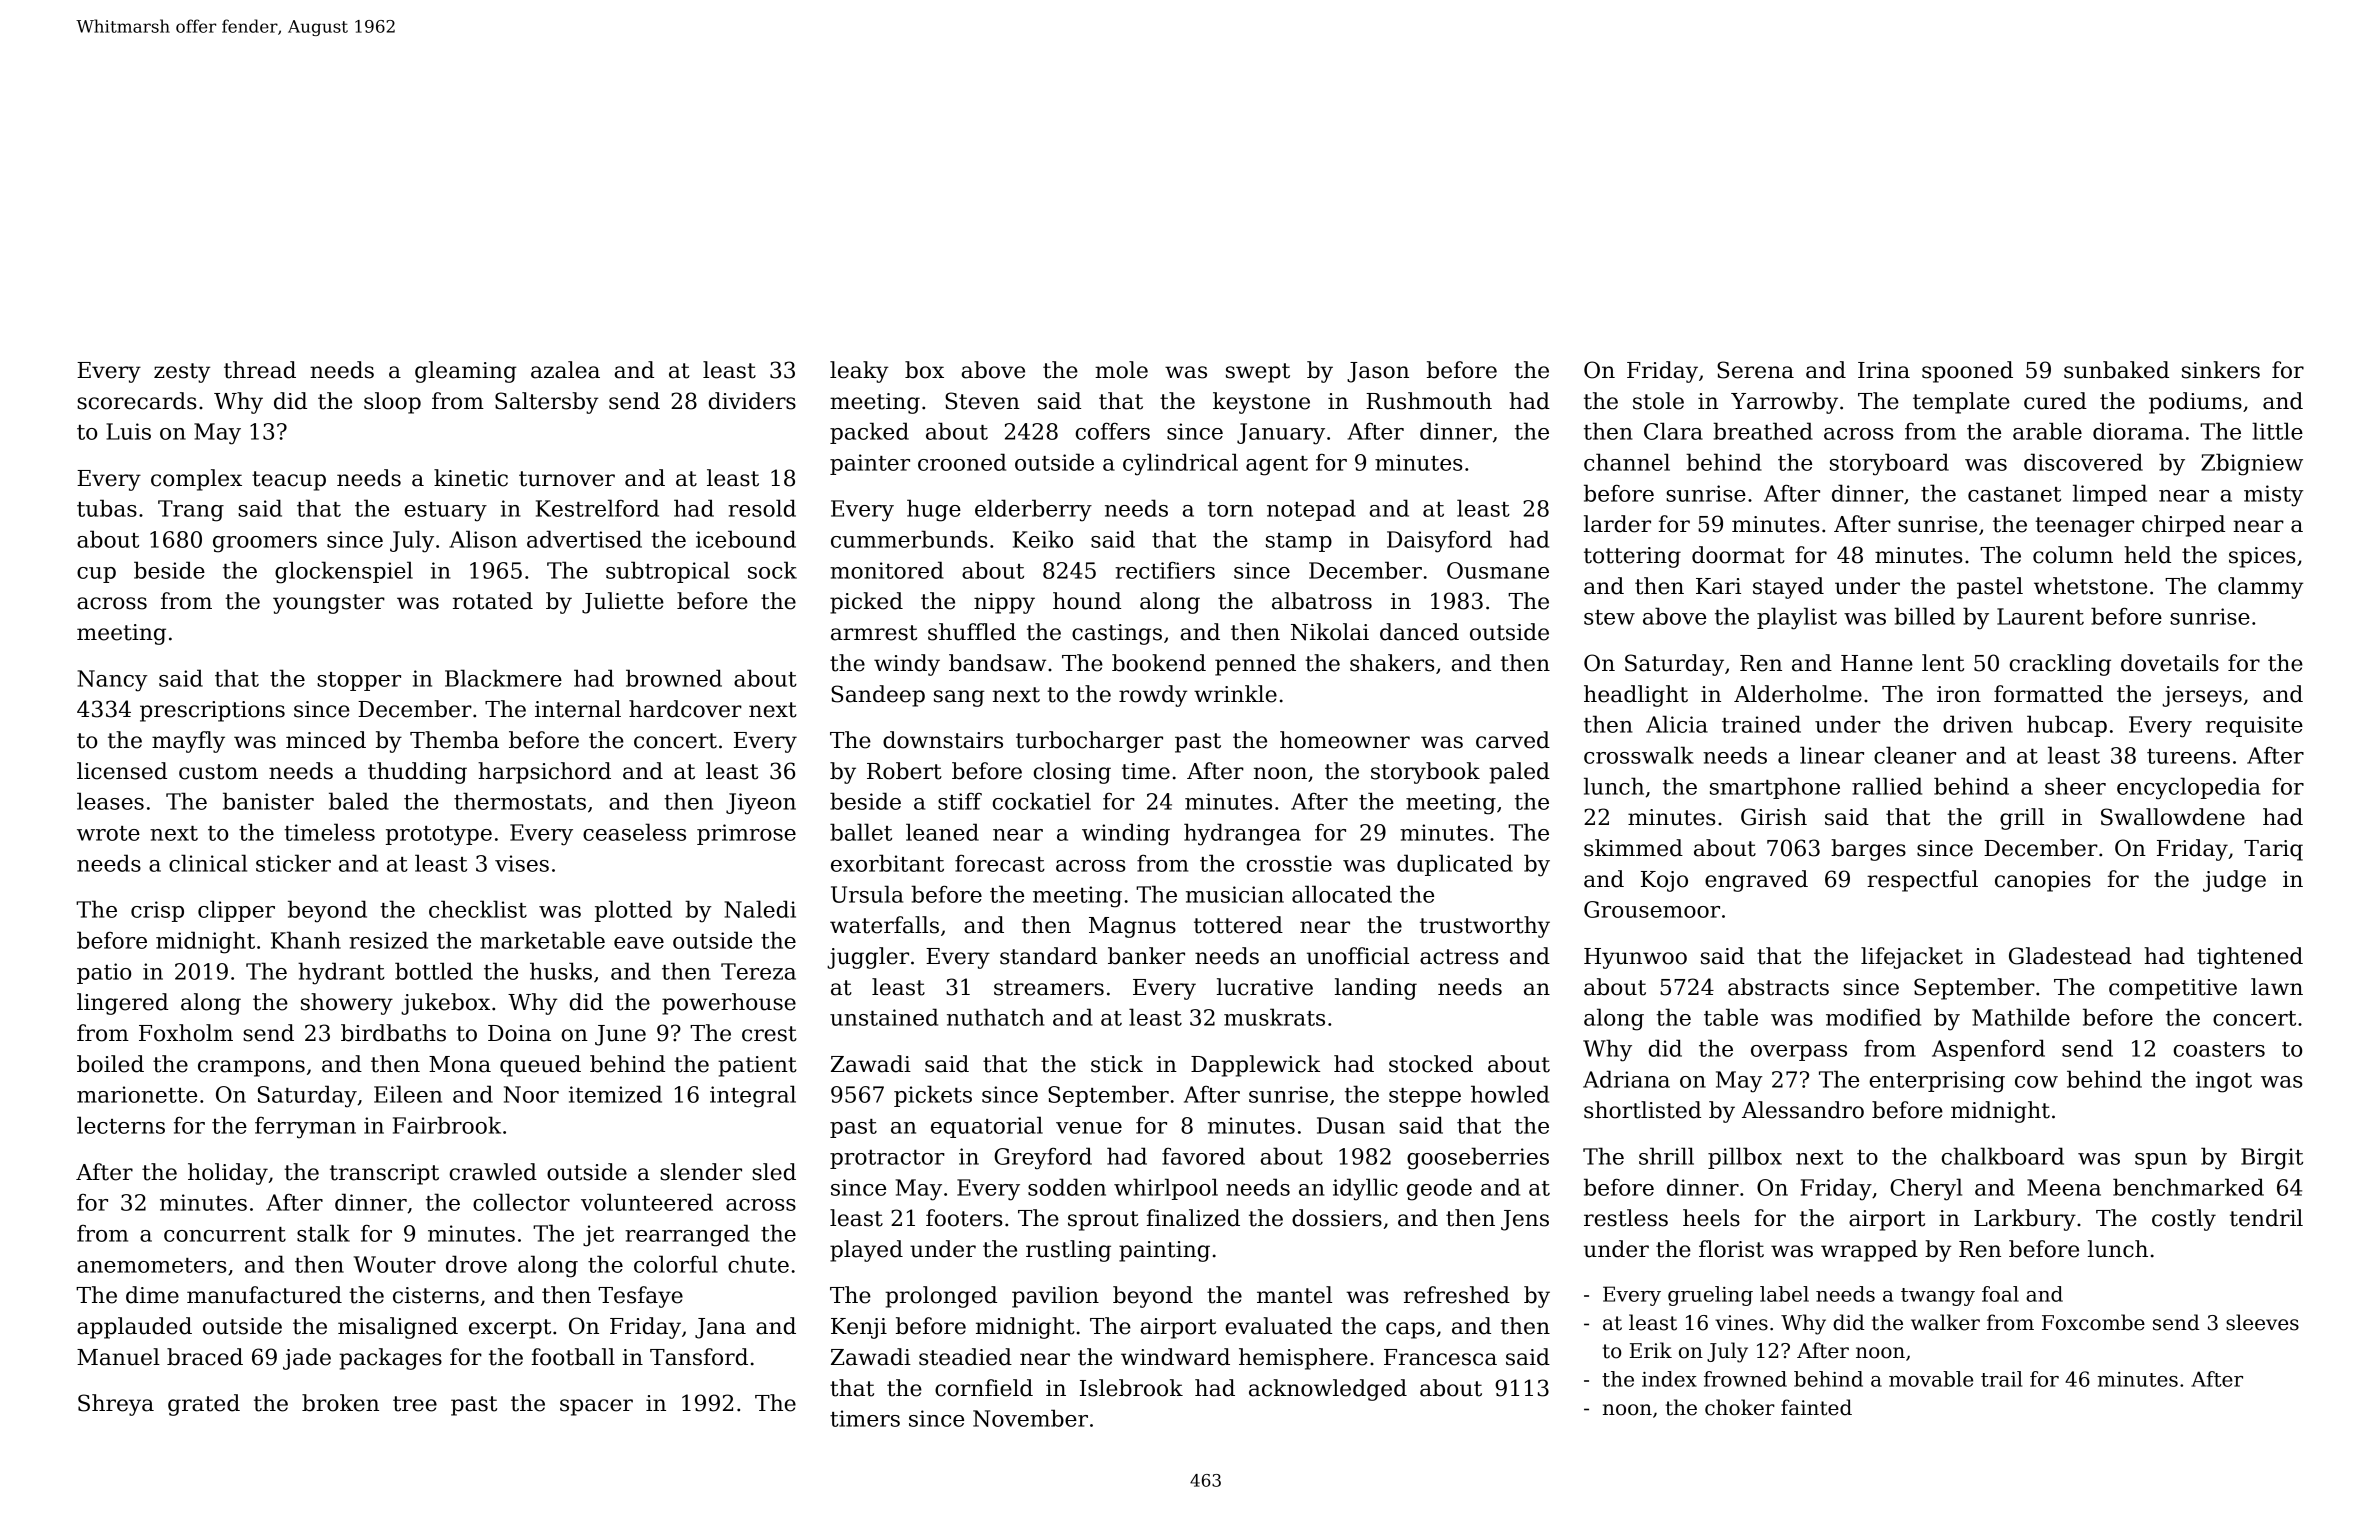 This screenshot has width=2380, height=1540. I want to click on Birgit, so click(2272, 1159).
